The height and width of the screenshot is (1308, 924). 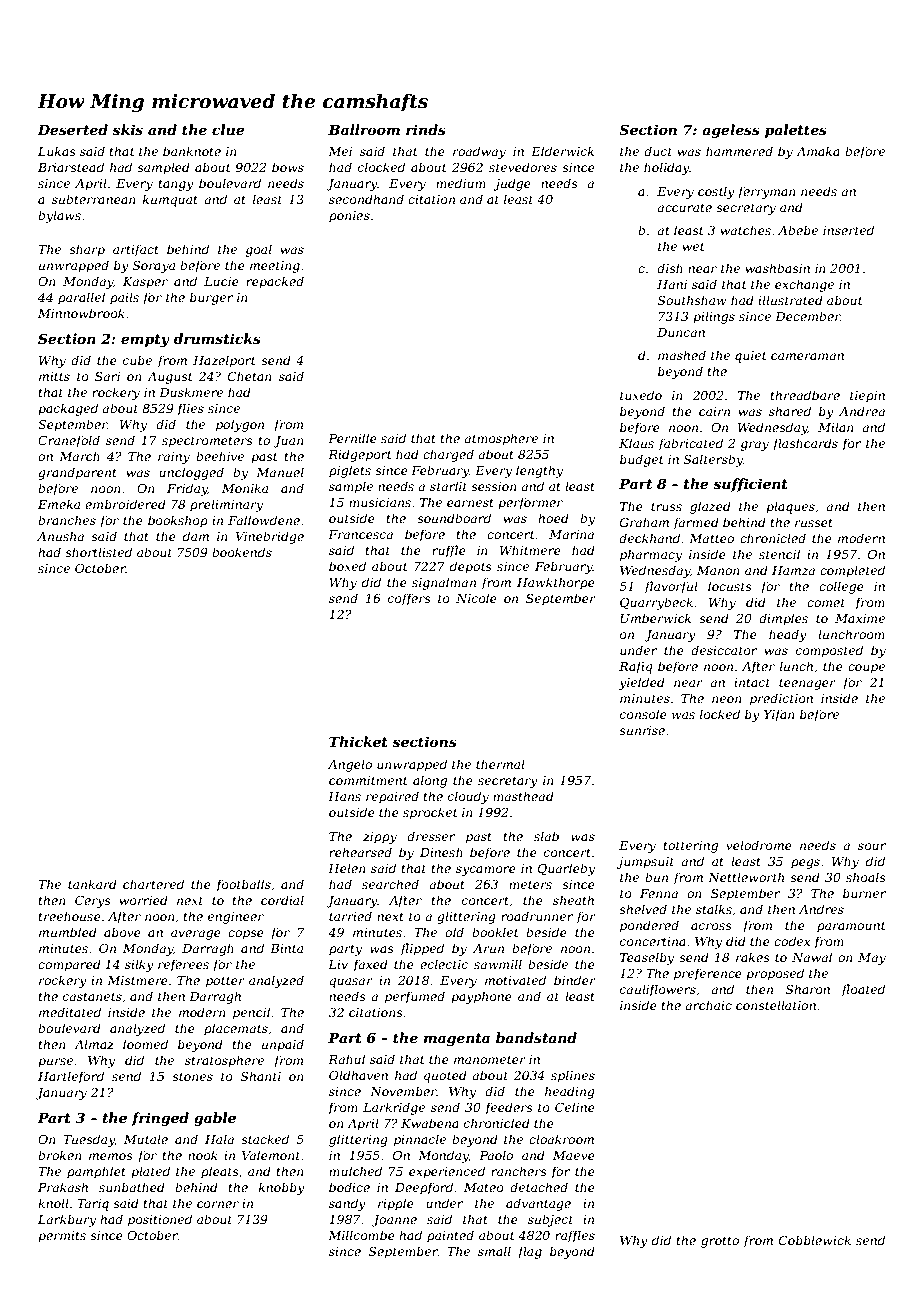 I want to click on Ballroom, so click(x=364, y=129).
